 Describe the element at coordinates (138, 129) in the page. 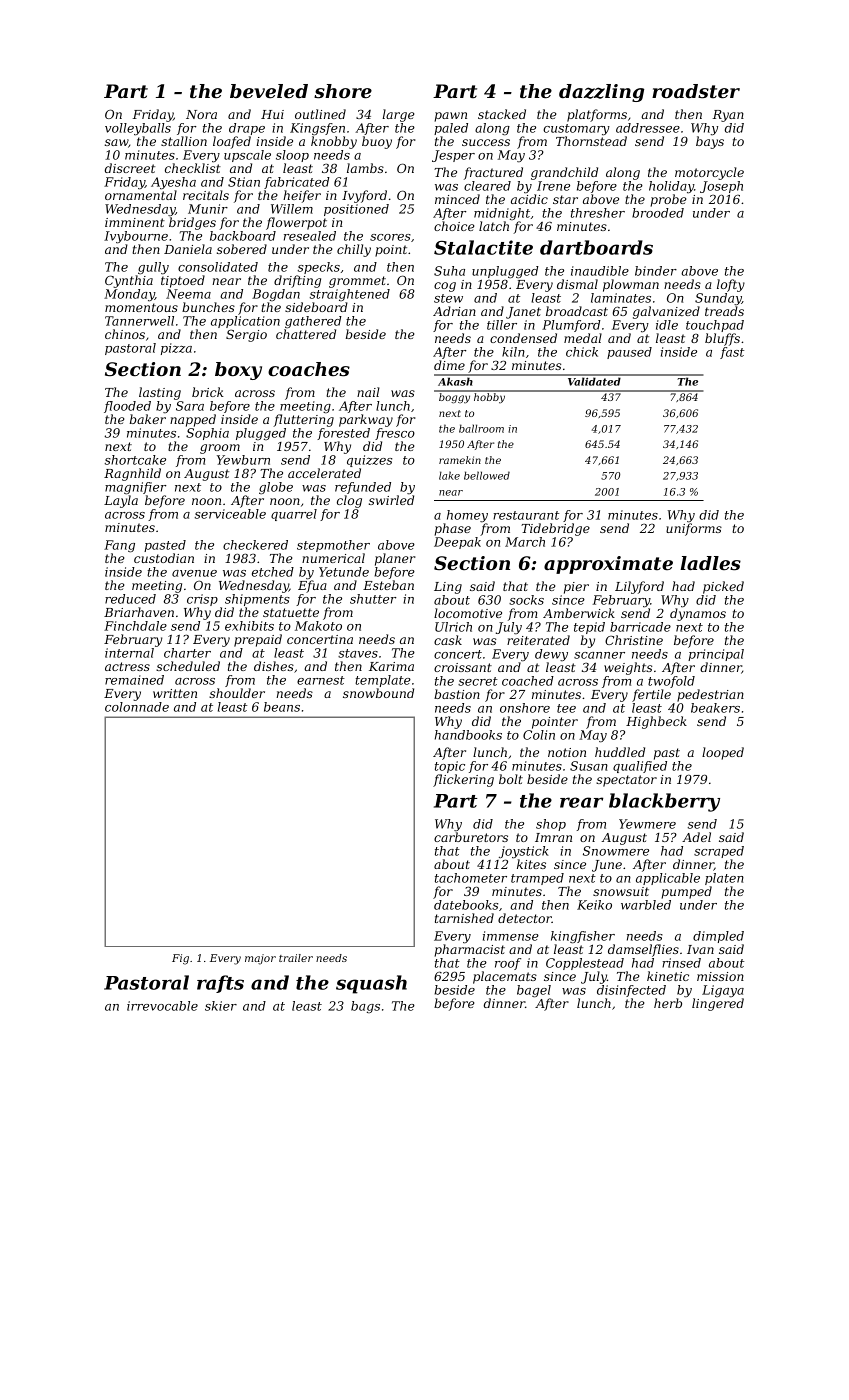

I see `volleyballs` at that location.
